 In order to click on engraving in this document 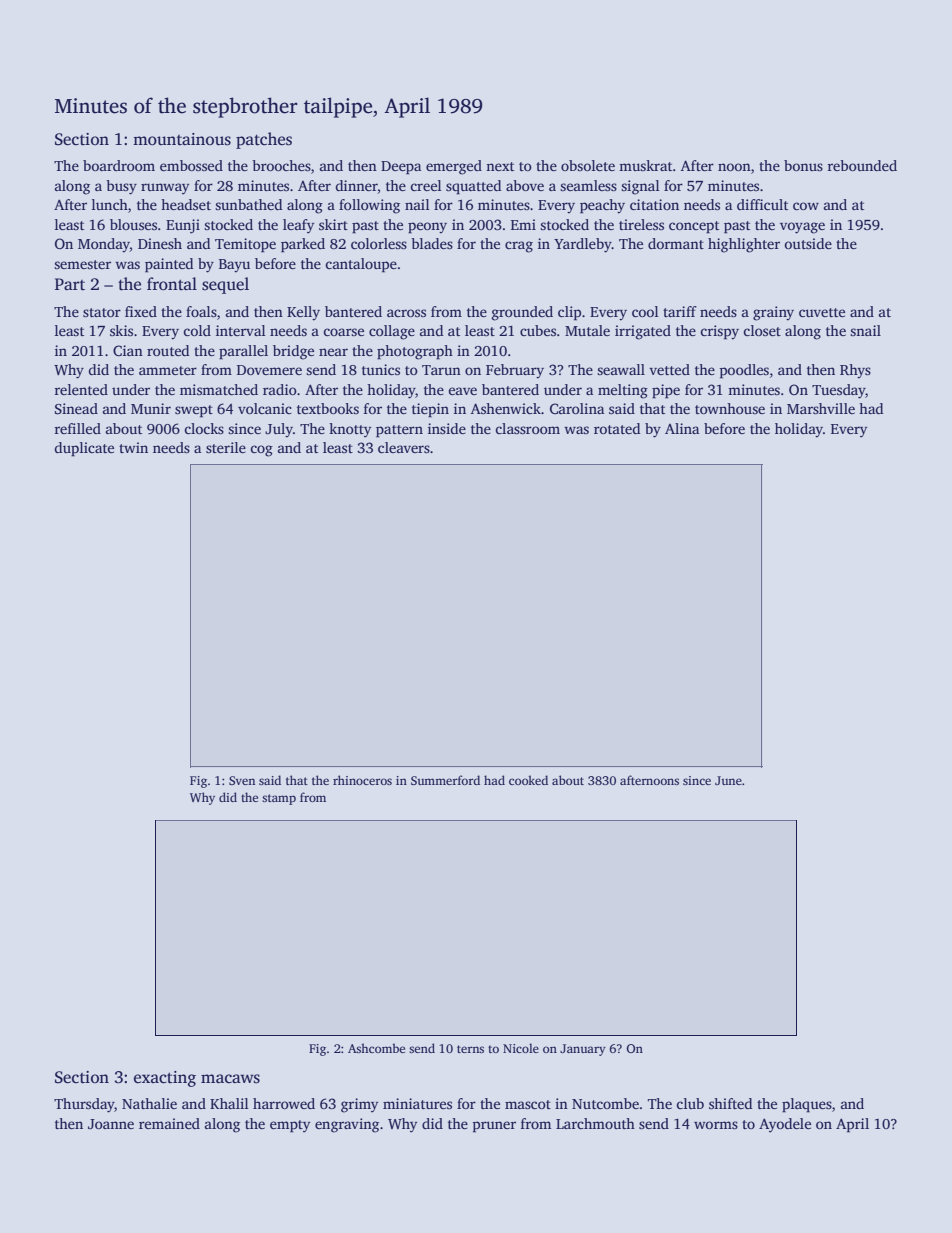, I will do `click(347, 1125)`.
